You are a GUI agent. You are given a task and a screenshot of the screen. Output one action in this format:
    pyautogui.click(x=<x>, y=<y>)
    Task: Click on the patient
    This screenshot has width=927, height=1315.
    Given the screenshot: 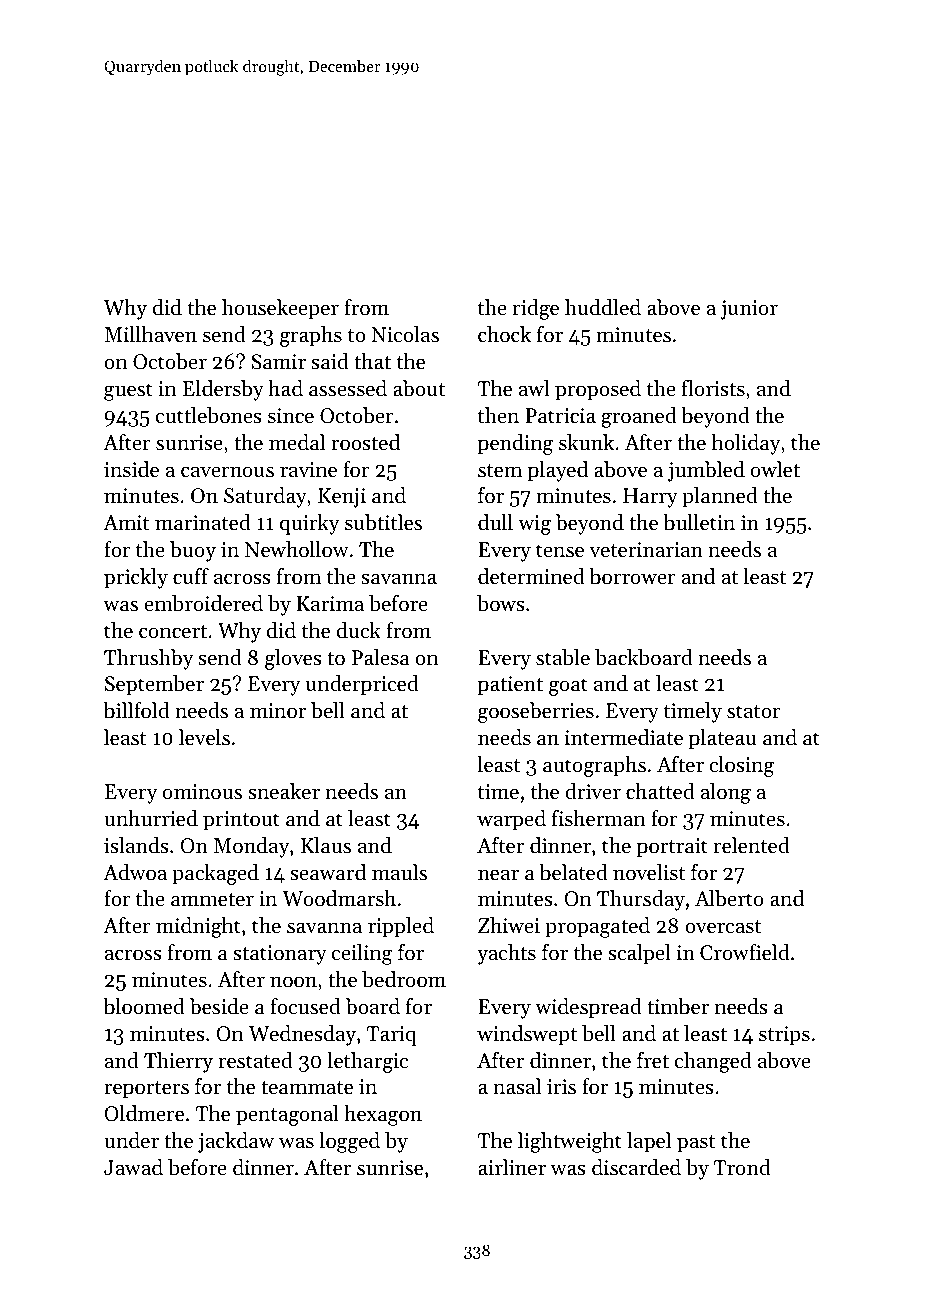 What is the action you would take?
    pyautogui.click(x=510, y=686)
